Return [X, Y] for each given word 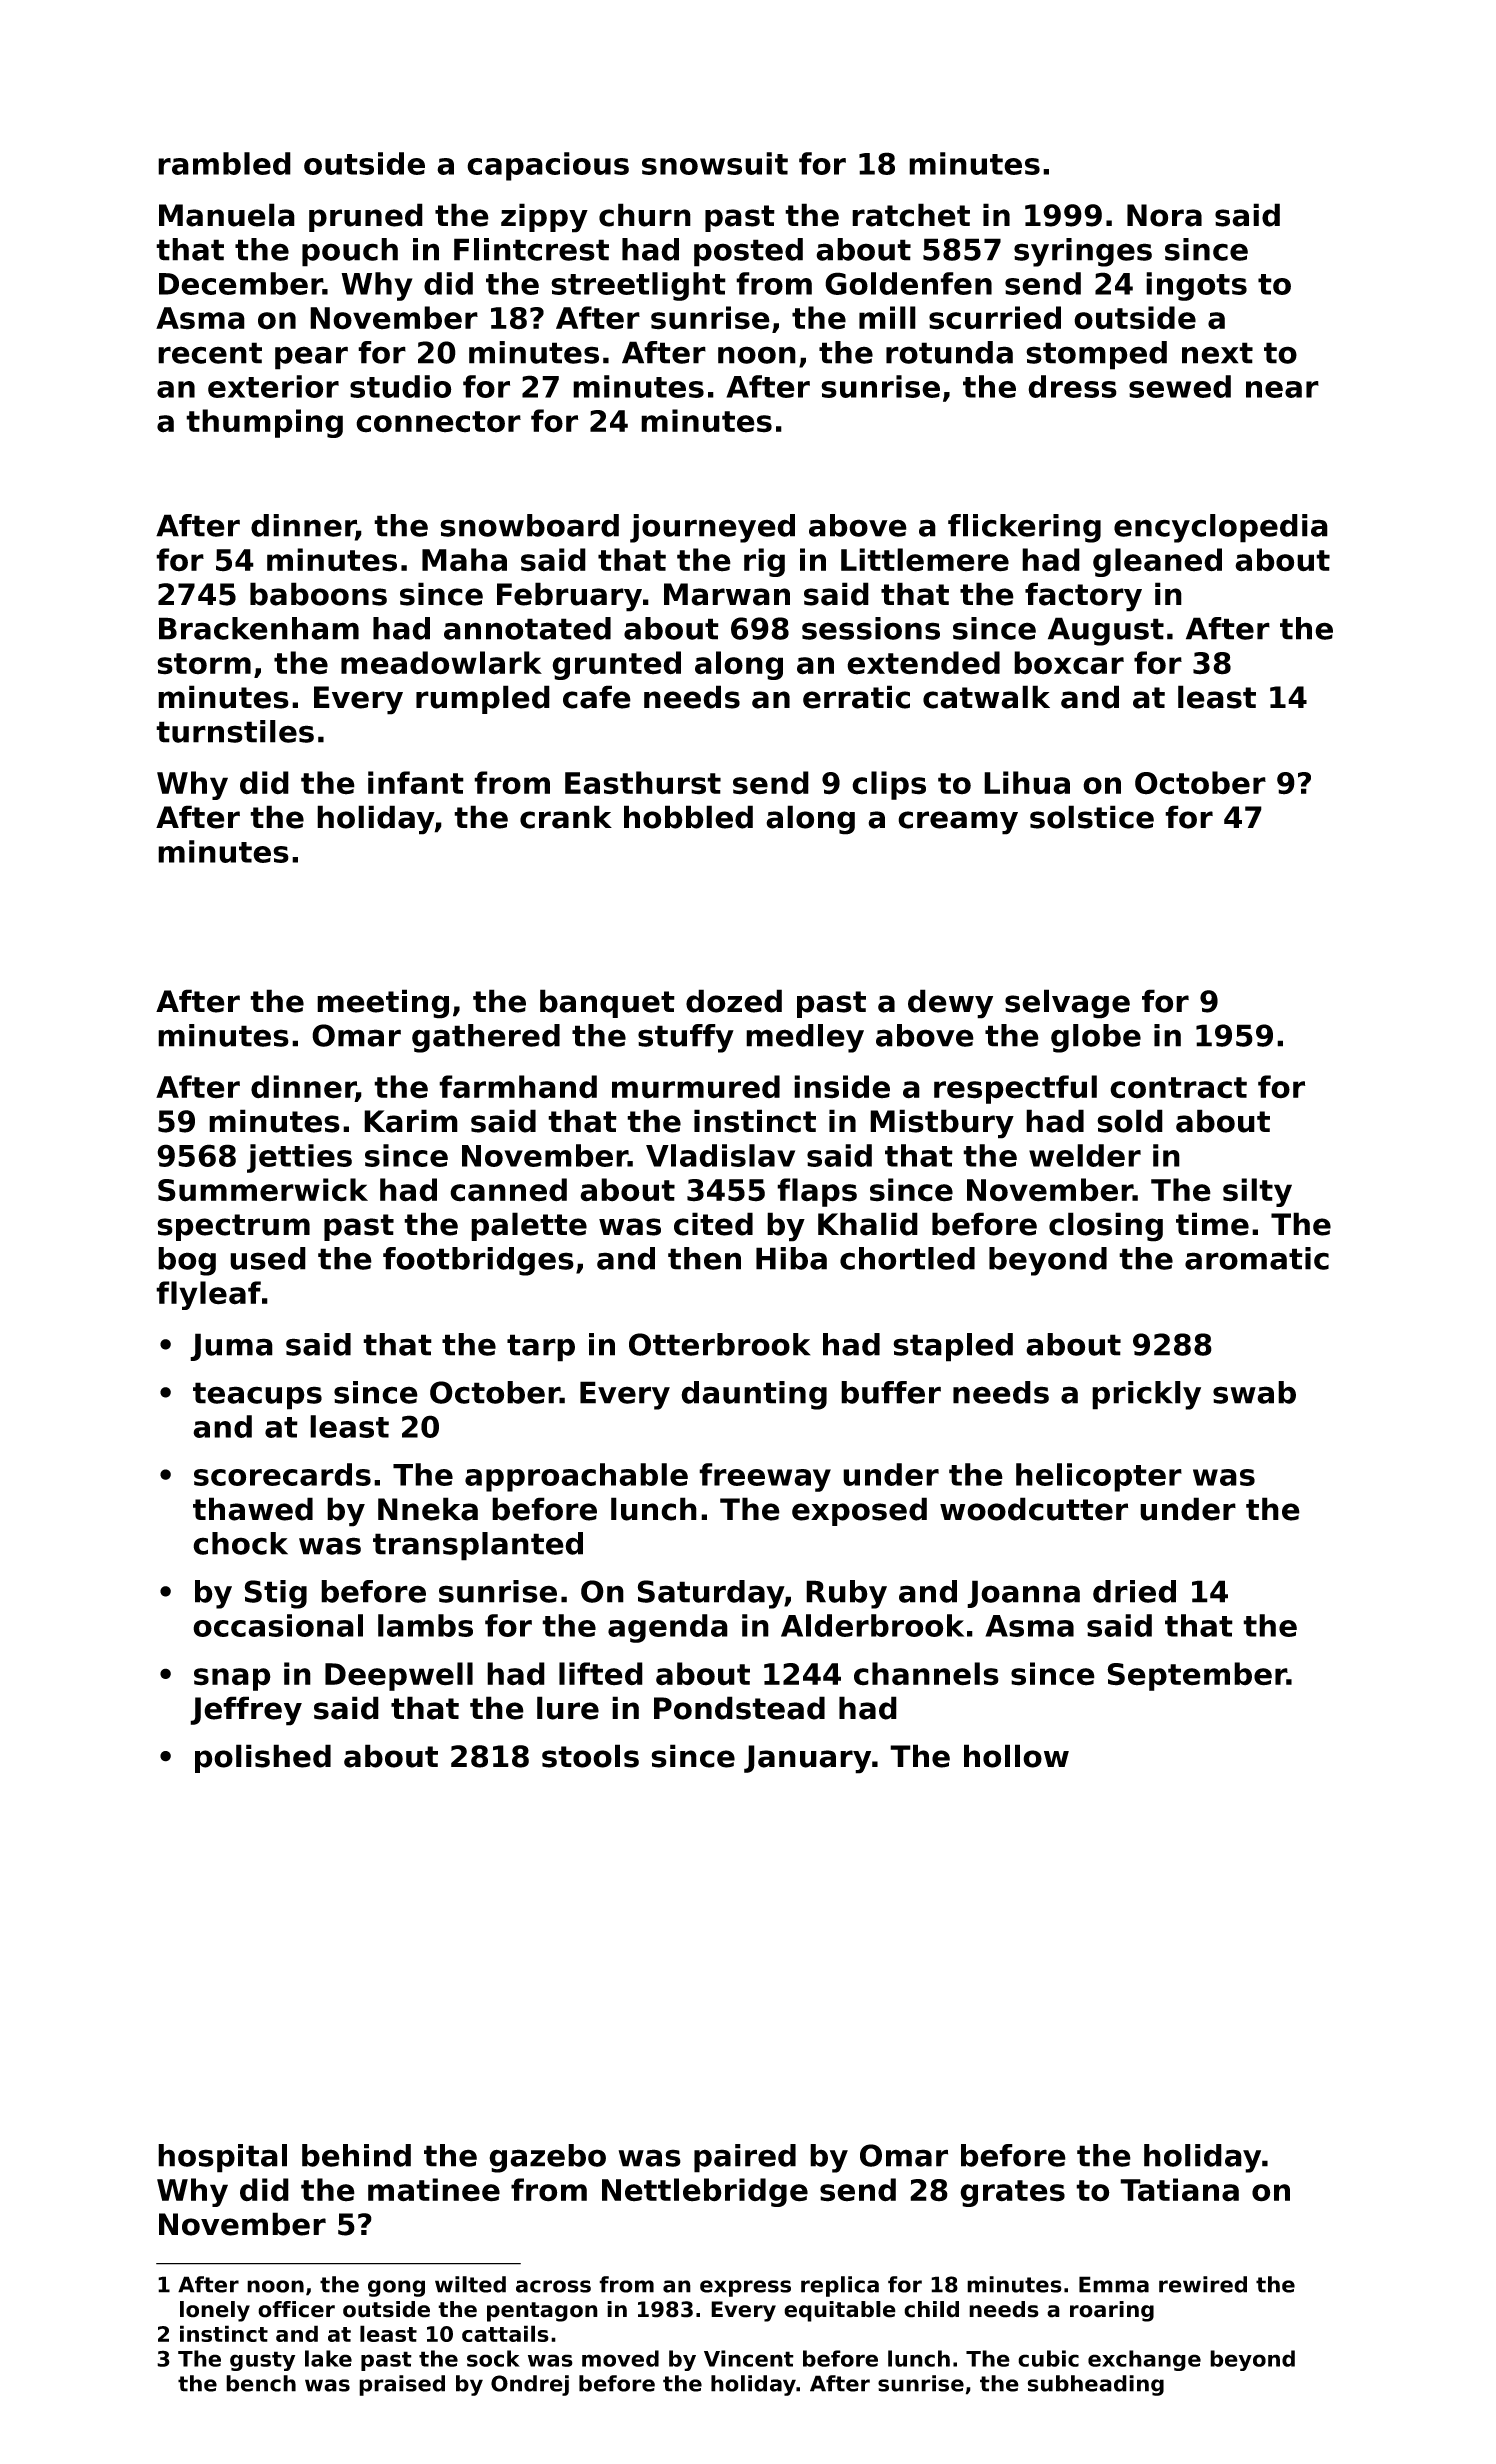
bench [261, 2383]
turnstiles [235, 731]
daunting [754, 1395]
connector [438, 422]
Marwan [727, 594]
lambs [425, 1625]
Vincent [749, 2358]
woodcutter [1034, 1509]
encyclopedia [1221, 528]
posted [748, 252]
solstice [1092, 817]
